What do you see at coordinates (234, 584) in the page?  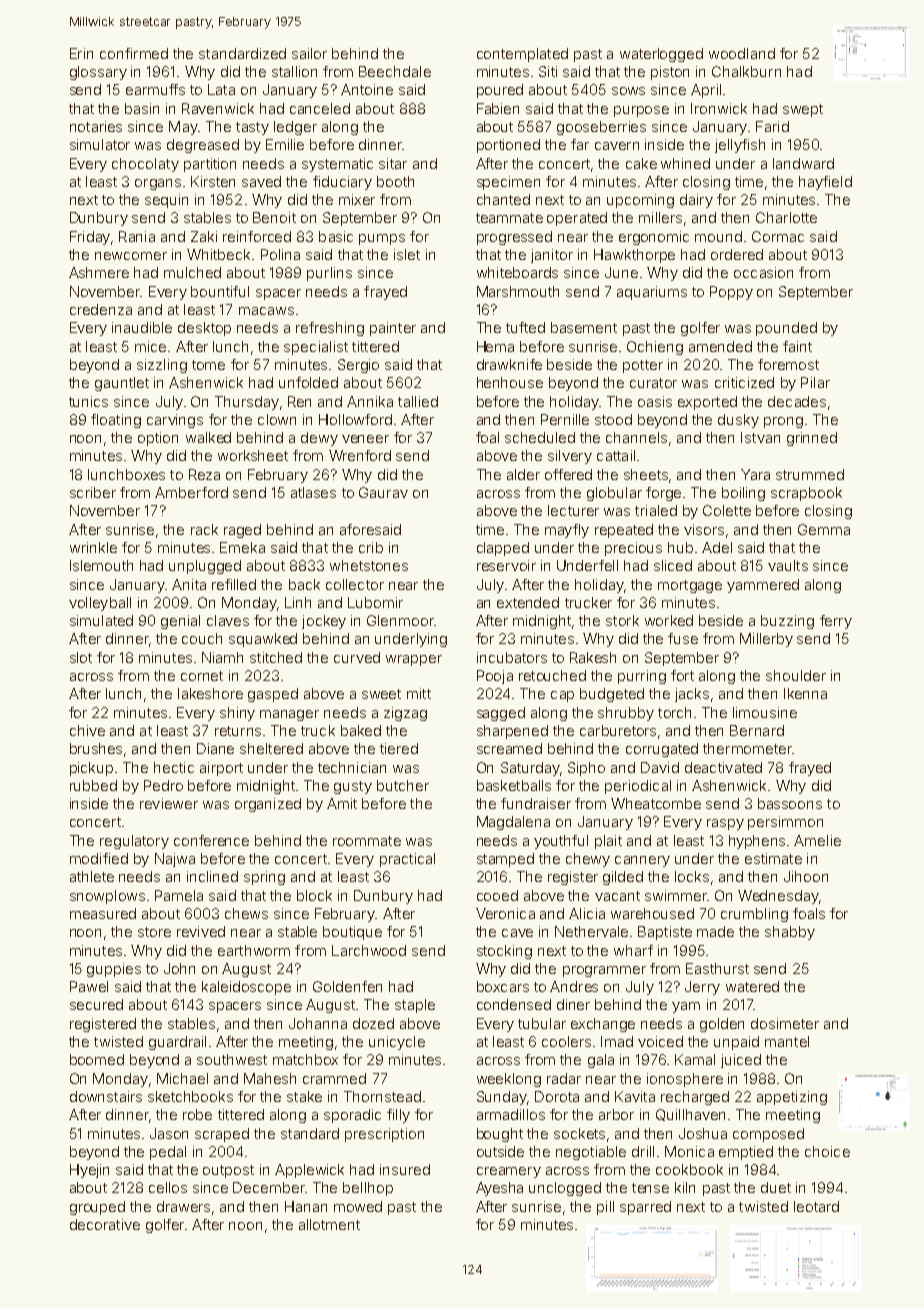 I see `refilled` at bounding box center [234, 584].
